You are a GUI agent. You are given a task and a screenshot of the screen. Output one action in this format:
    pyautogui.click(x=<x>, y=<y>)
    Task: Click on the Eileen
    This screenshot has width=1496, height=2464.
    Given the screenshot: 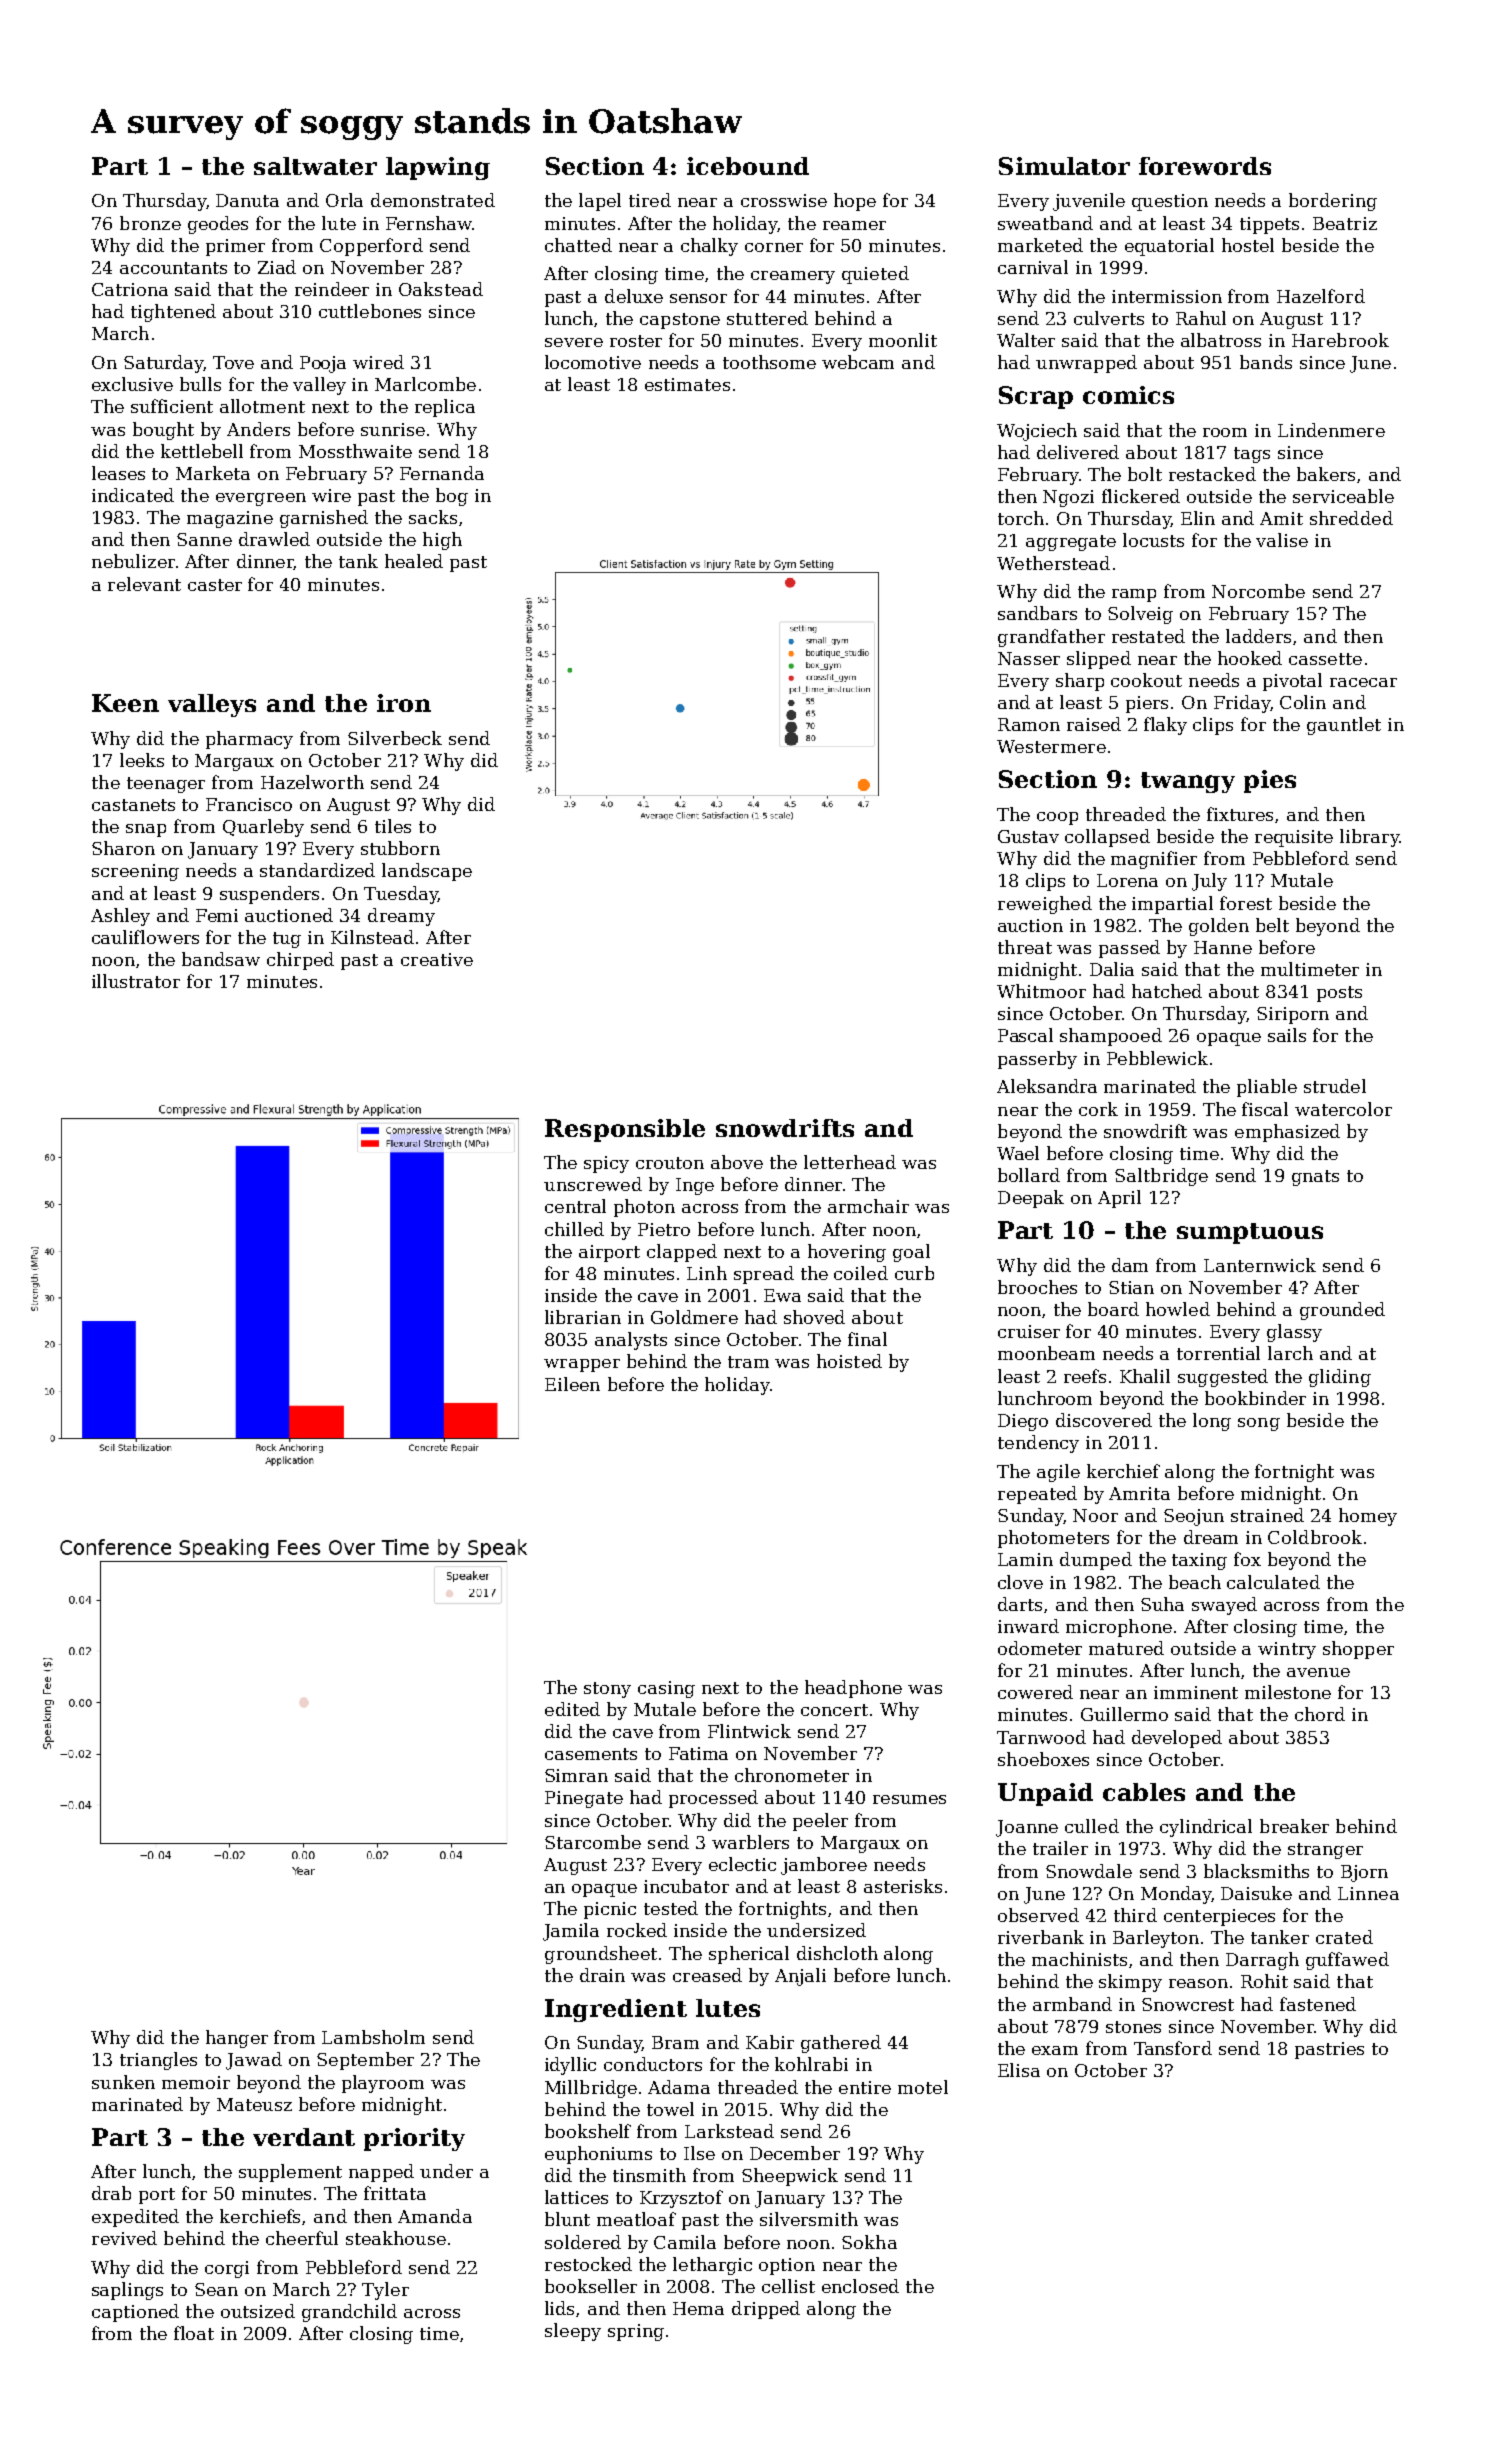 What is the action you would take?
    pyautogui.click(x=572, y=1384)
